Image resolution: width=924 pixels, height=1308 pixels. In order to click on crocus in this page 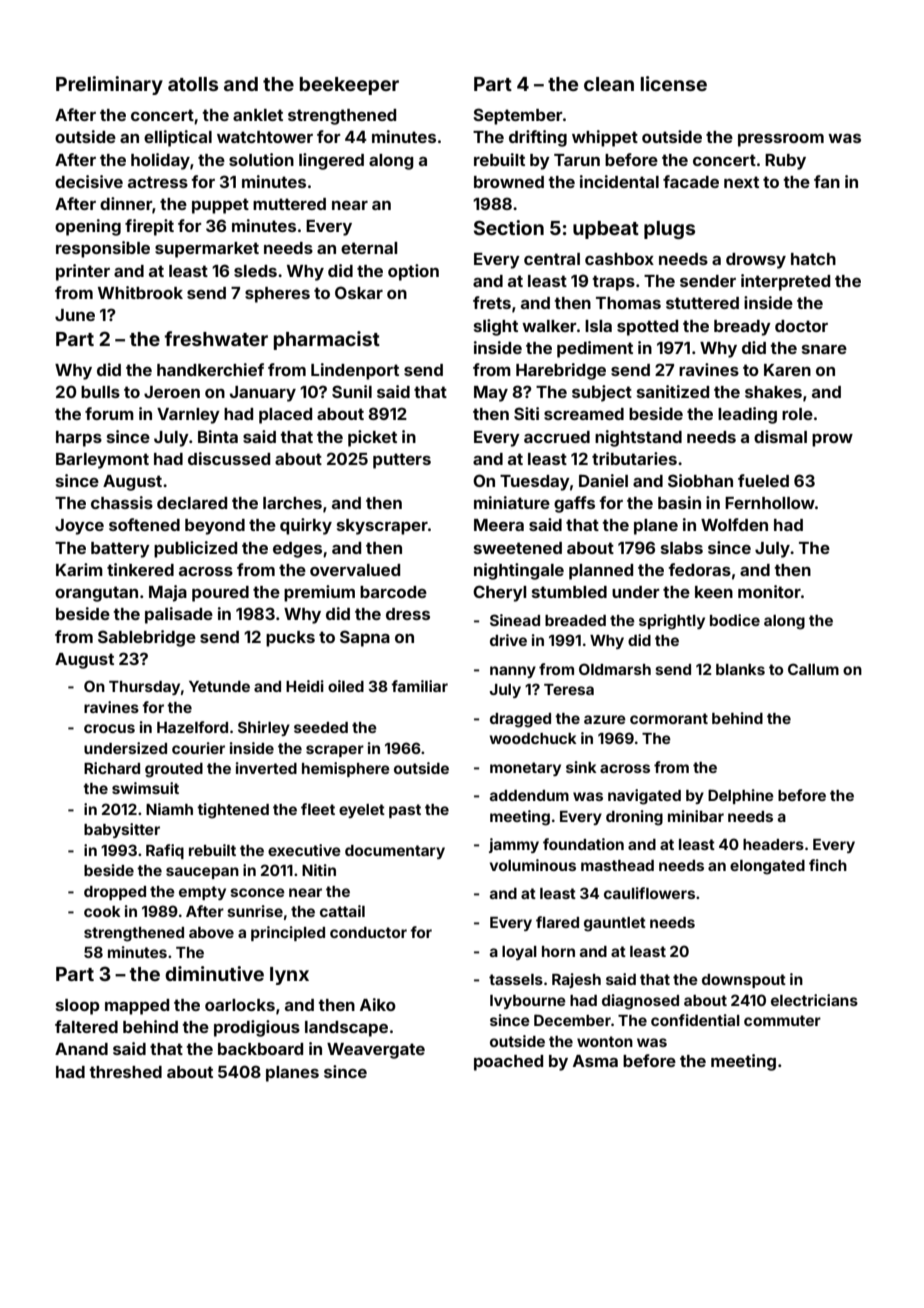, I will do `click(109, 728)`.
